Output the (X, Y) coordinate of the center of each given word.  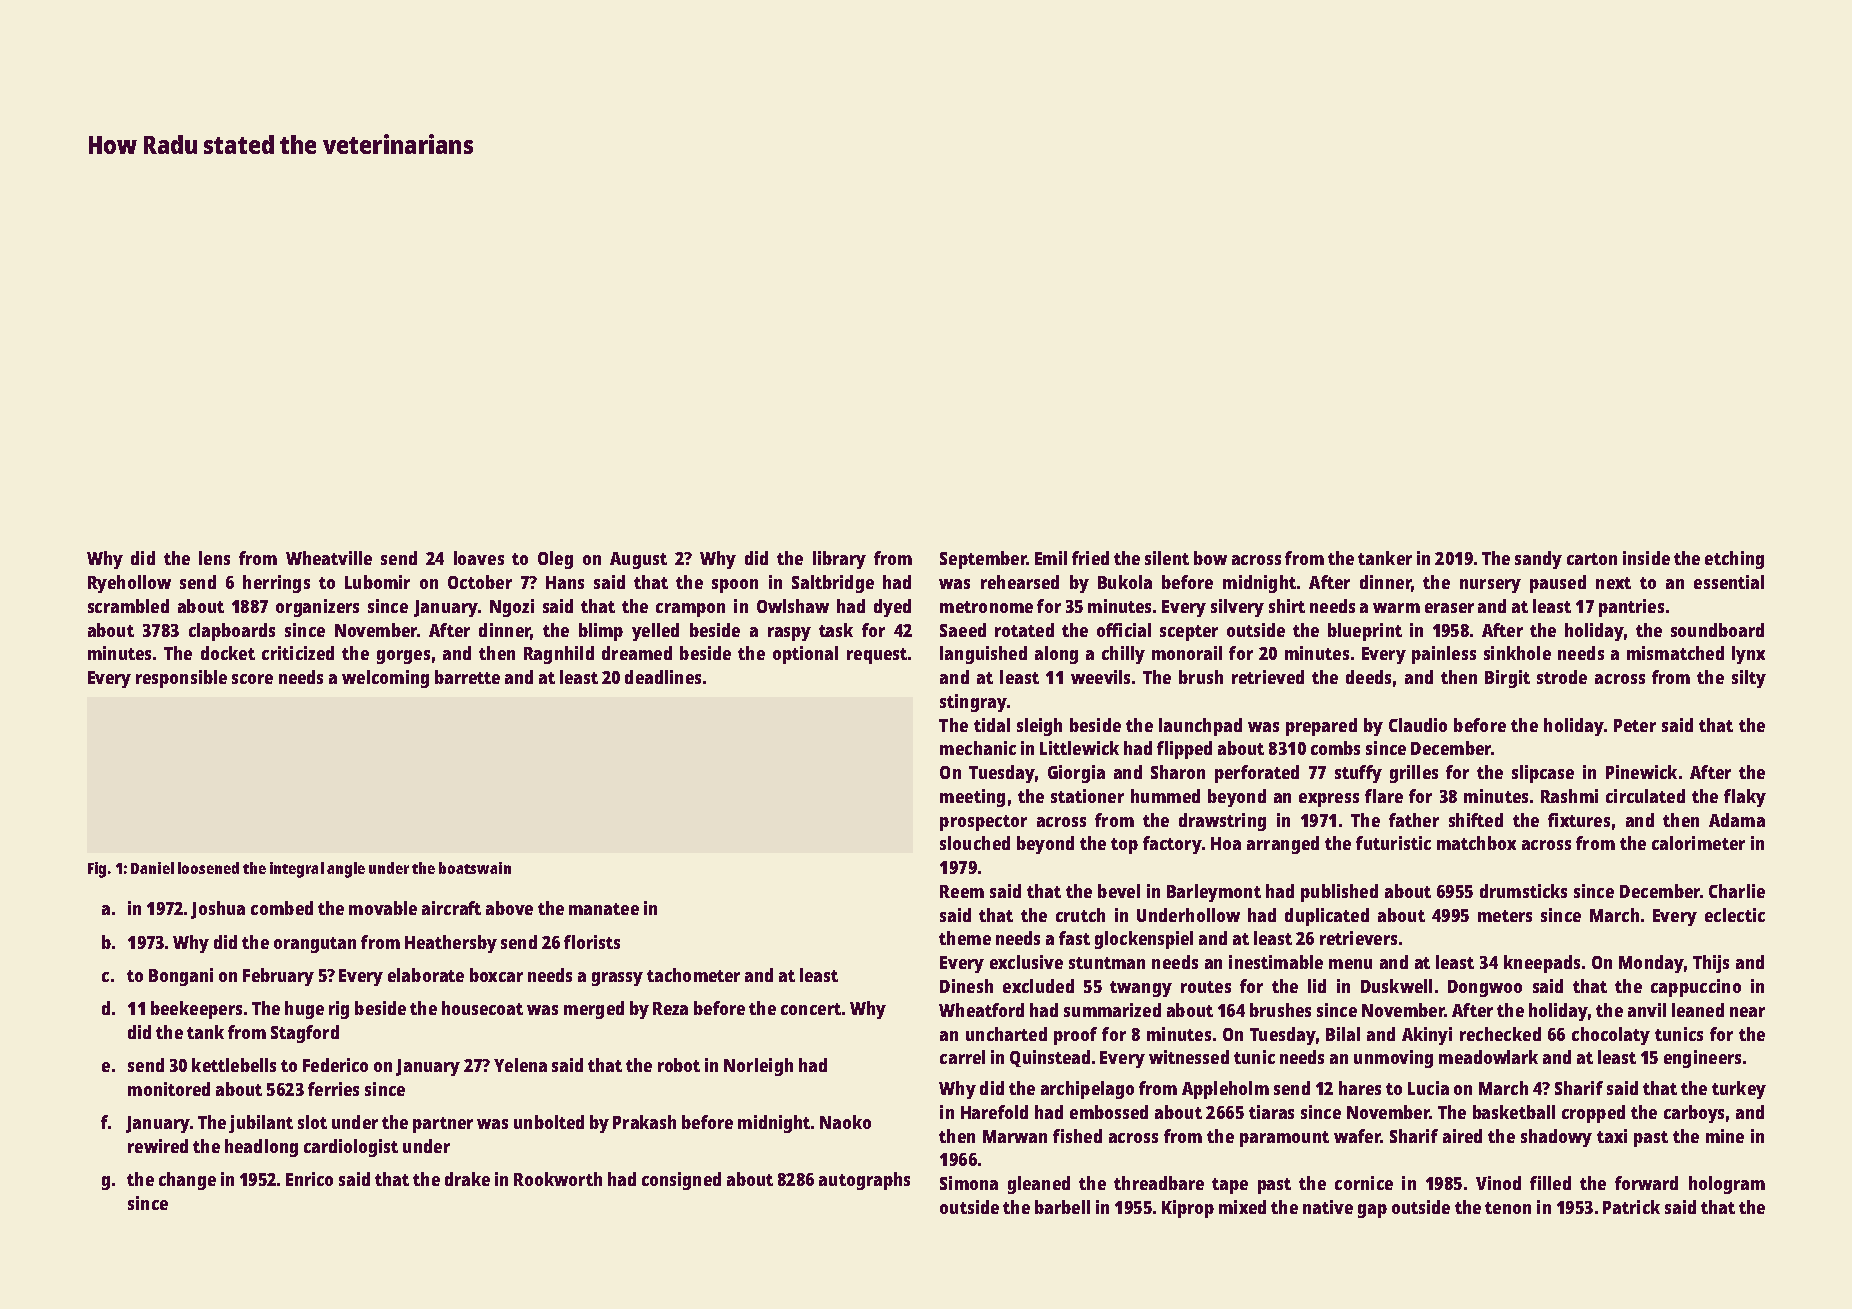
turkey (1739, 1090)
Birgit (1507, 679)
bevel (1119, 891)
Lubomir (377, 582)
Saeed (963, 630)
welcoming (385, 679)
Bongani (181, 977)
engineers (1702, 1059)
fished (1077, 1136)
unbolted (549, 1122)
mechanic (978, 748)
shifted (1476, 820)
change (187, 1181)
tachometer (693, 975)
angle (346, 870)
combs (1335, 748)
